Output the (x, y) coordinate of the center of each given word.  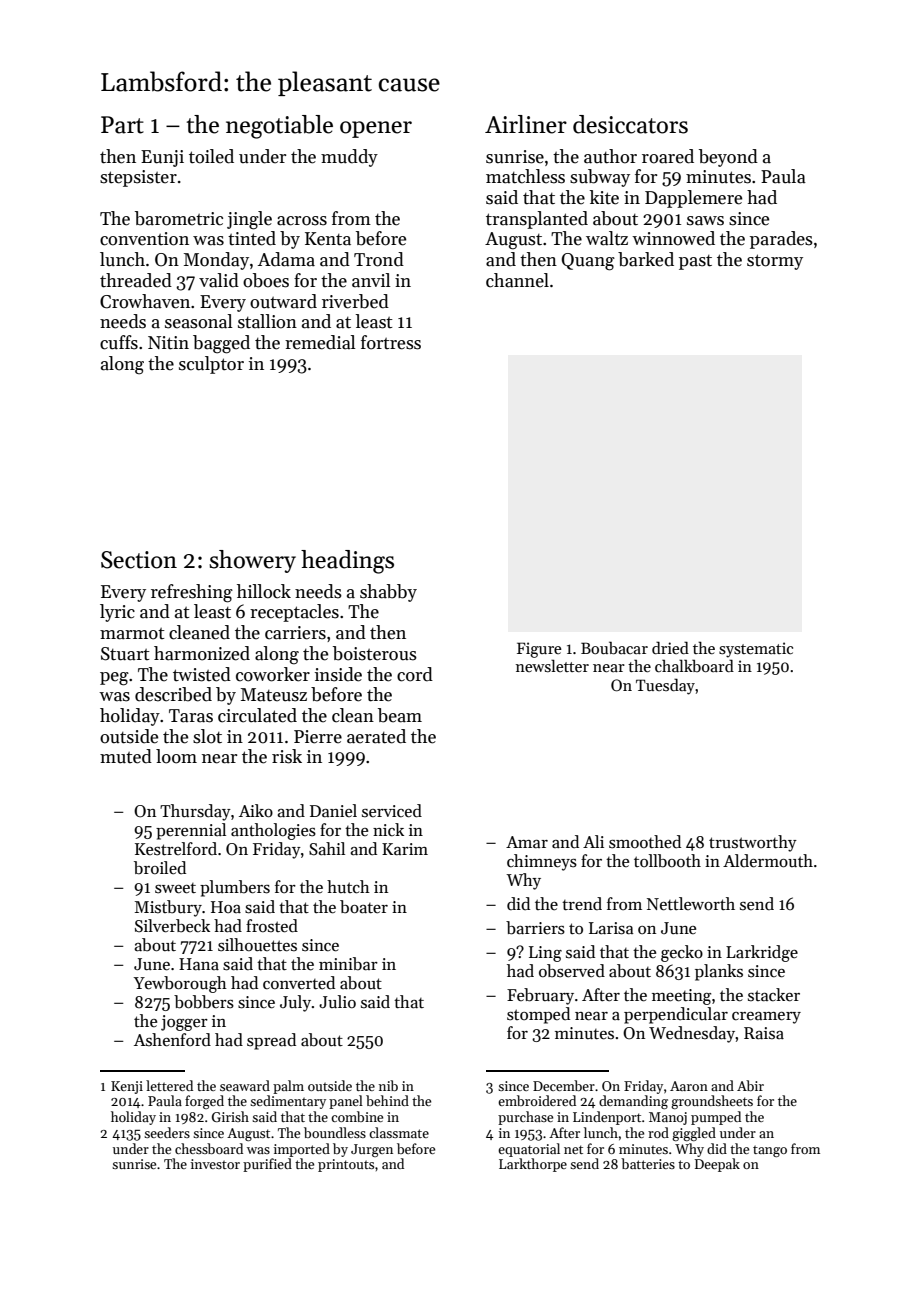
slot (207, 736)
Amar (527, 842)
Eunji (162, 158)
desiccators (630, 124)
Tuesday (665, 686)
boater (364, 907)
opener (376, 129)
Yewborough (180, 984)
